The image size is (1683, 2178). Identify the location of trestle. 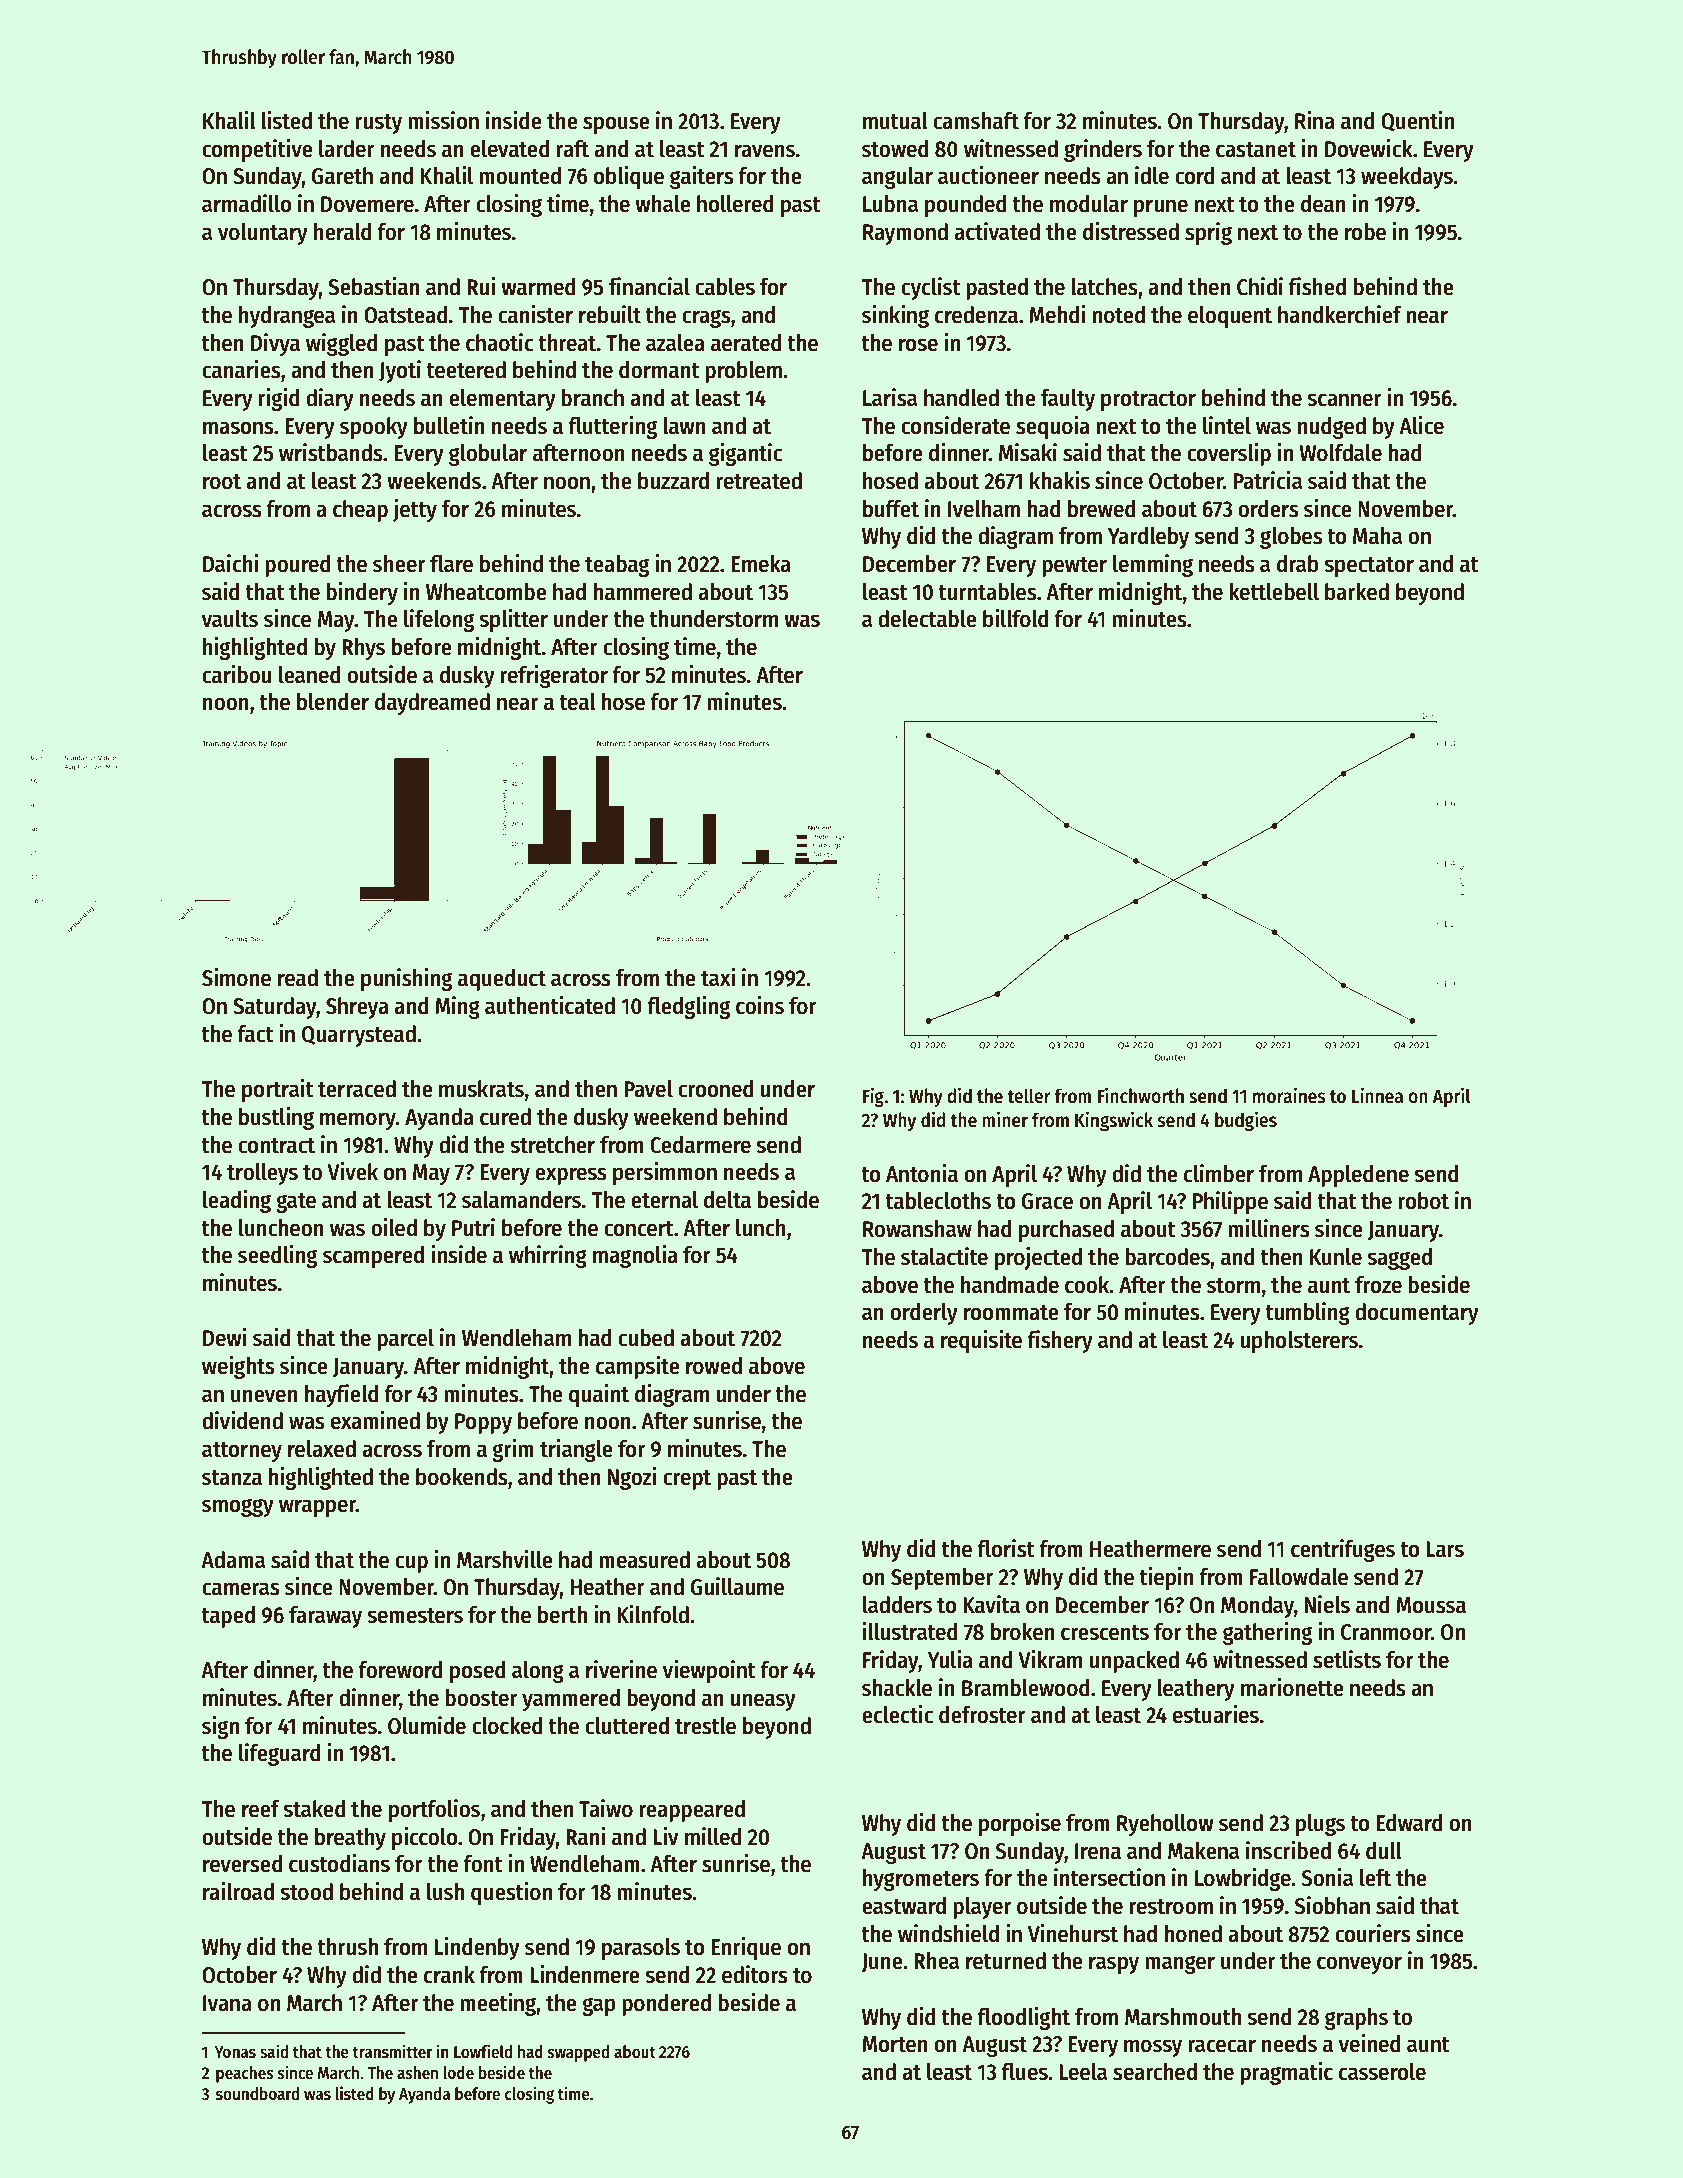
(705, 1726).
